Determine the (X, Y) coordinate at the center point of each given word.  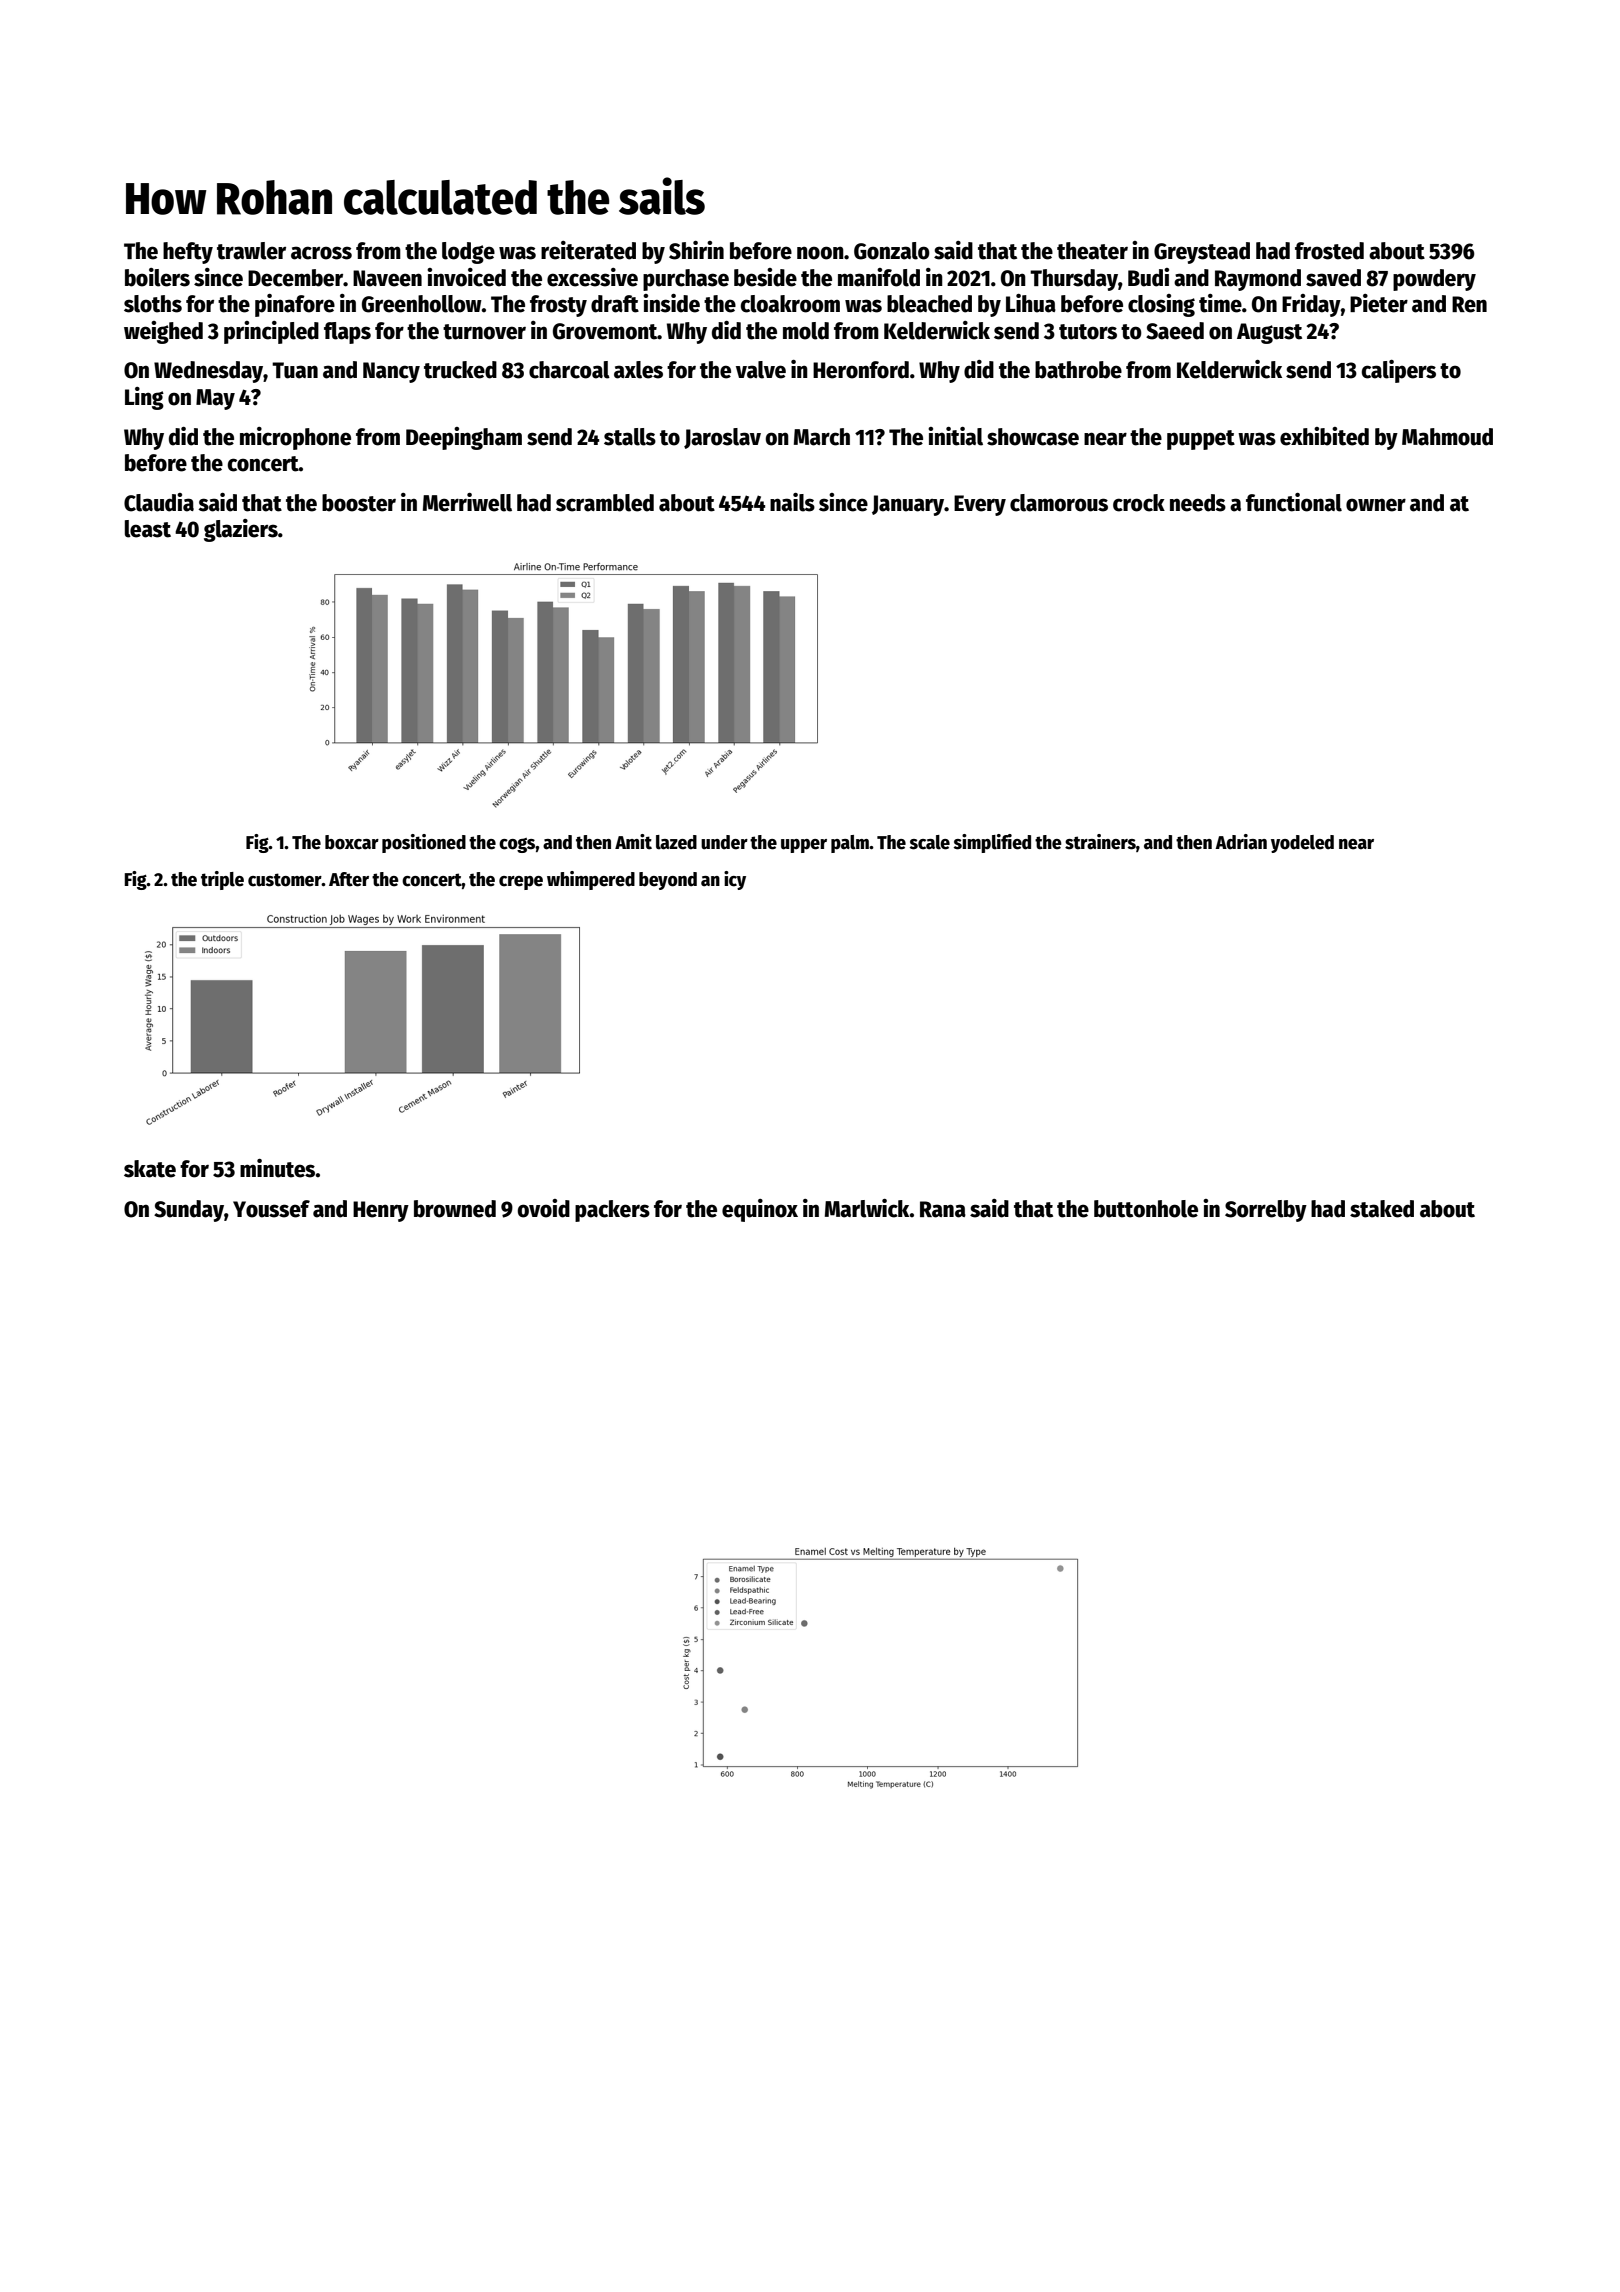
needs (1198, 503)
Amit (633, 842)
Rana (943, 1209)
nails (792, 502)
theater (1092, 251)
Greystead (1202, 253)
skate (150, 1169)
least (148, 529)
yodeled (1302, 844)
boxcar (352, 842)
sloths (153, 304)
